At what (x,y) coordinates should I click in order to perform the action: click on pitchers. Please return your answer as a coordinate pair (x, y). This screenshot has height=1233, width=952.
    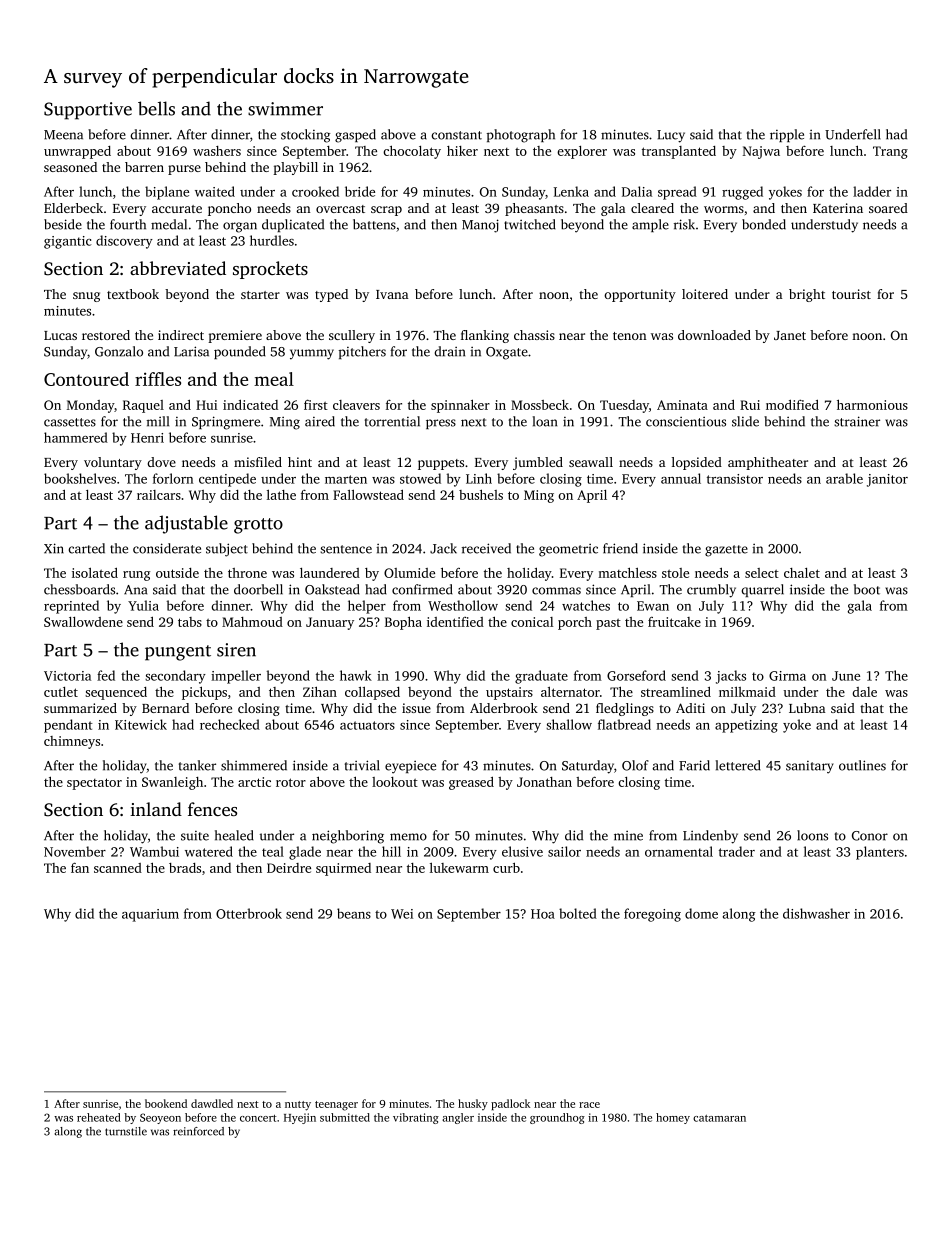
    Looking at the image, I should click on (362, 352).
